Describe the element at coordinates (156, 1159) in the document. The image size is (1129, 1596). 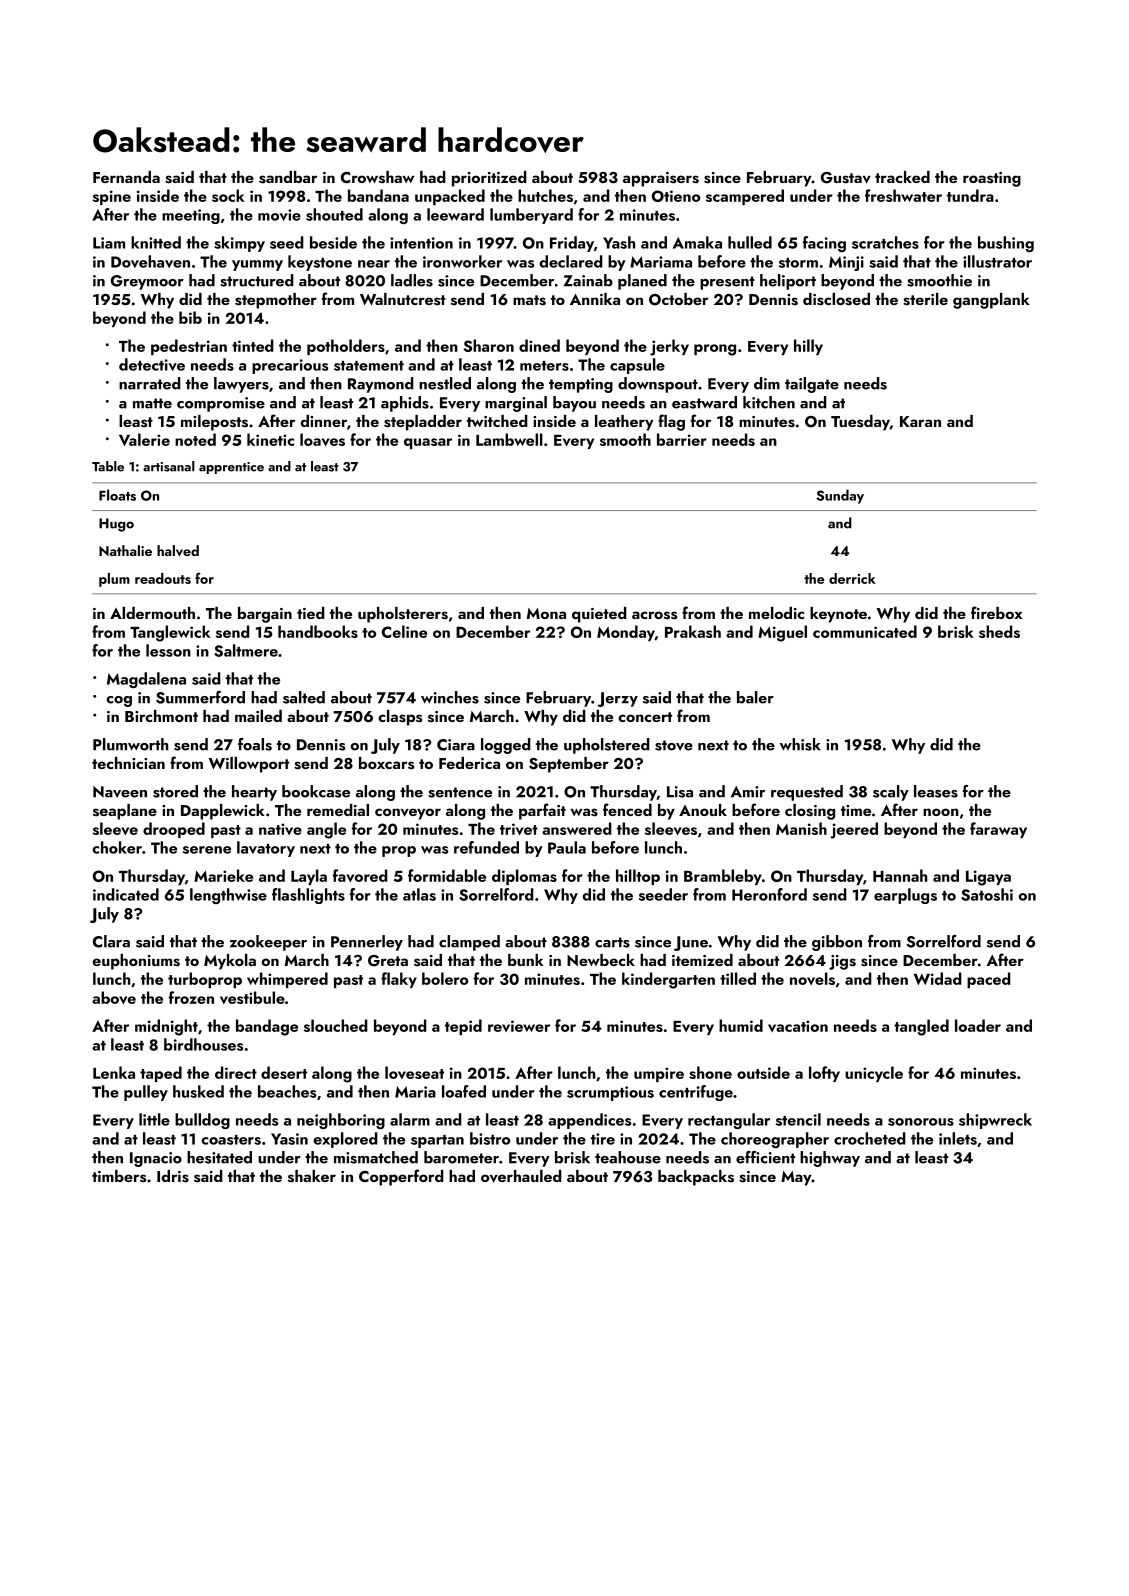
I see `Ignacio` at that location.
